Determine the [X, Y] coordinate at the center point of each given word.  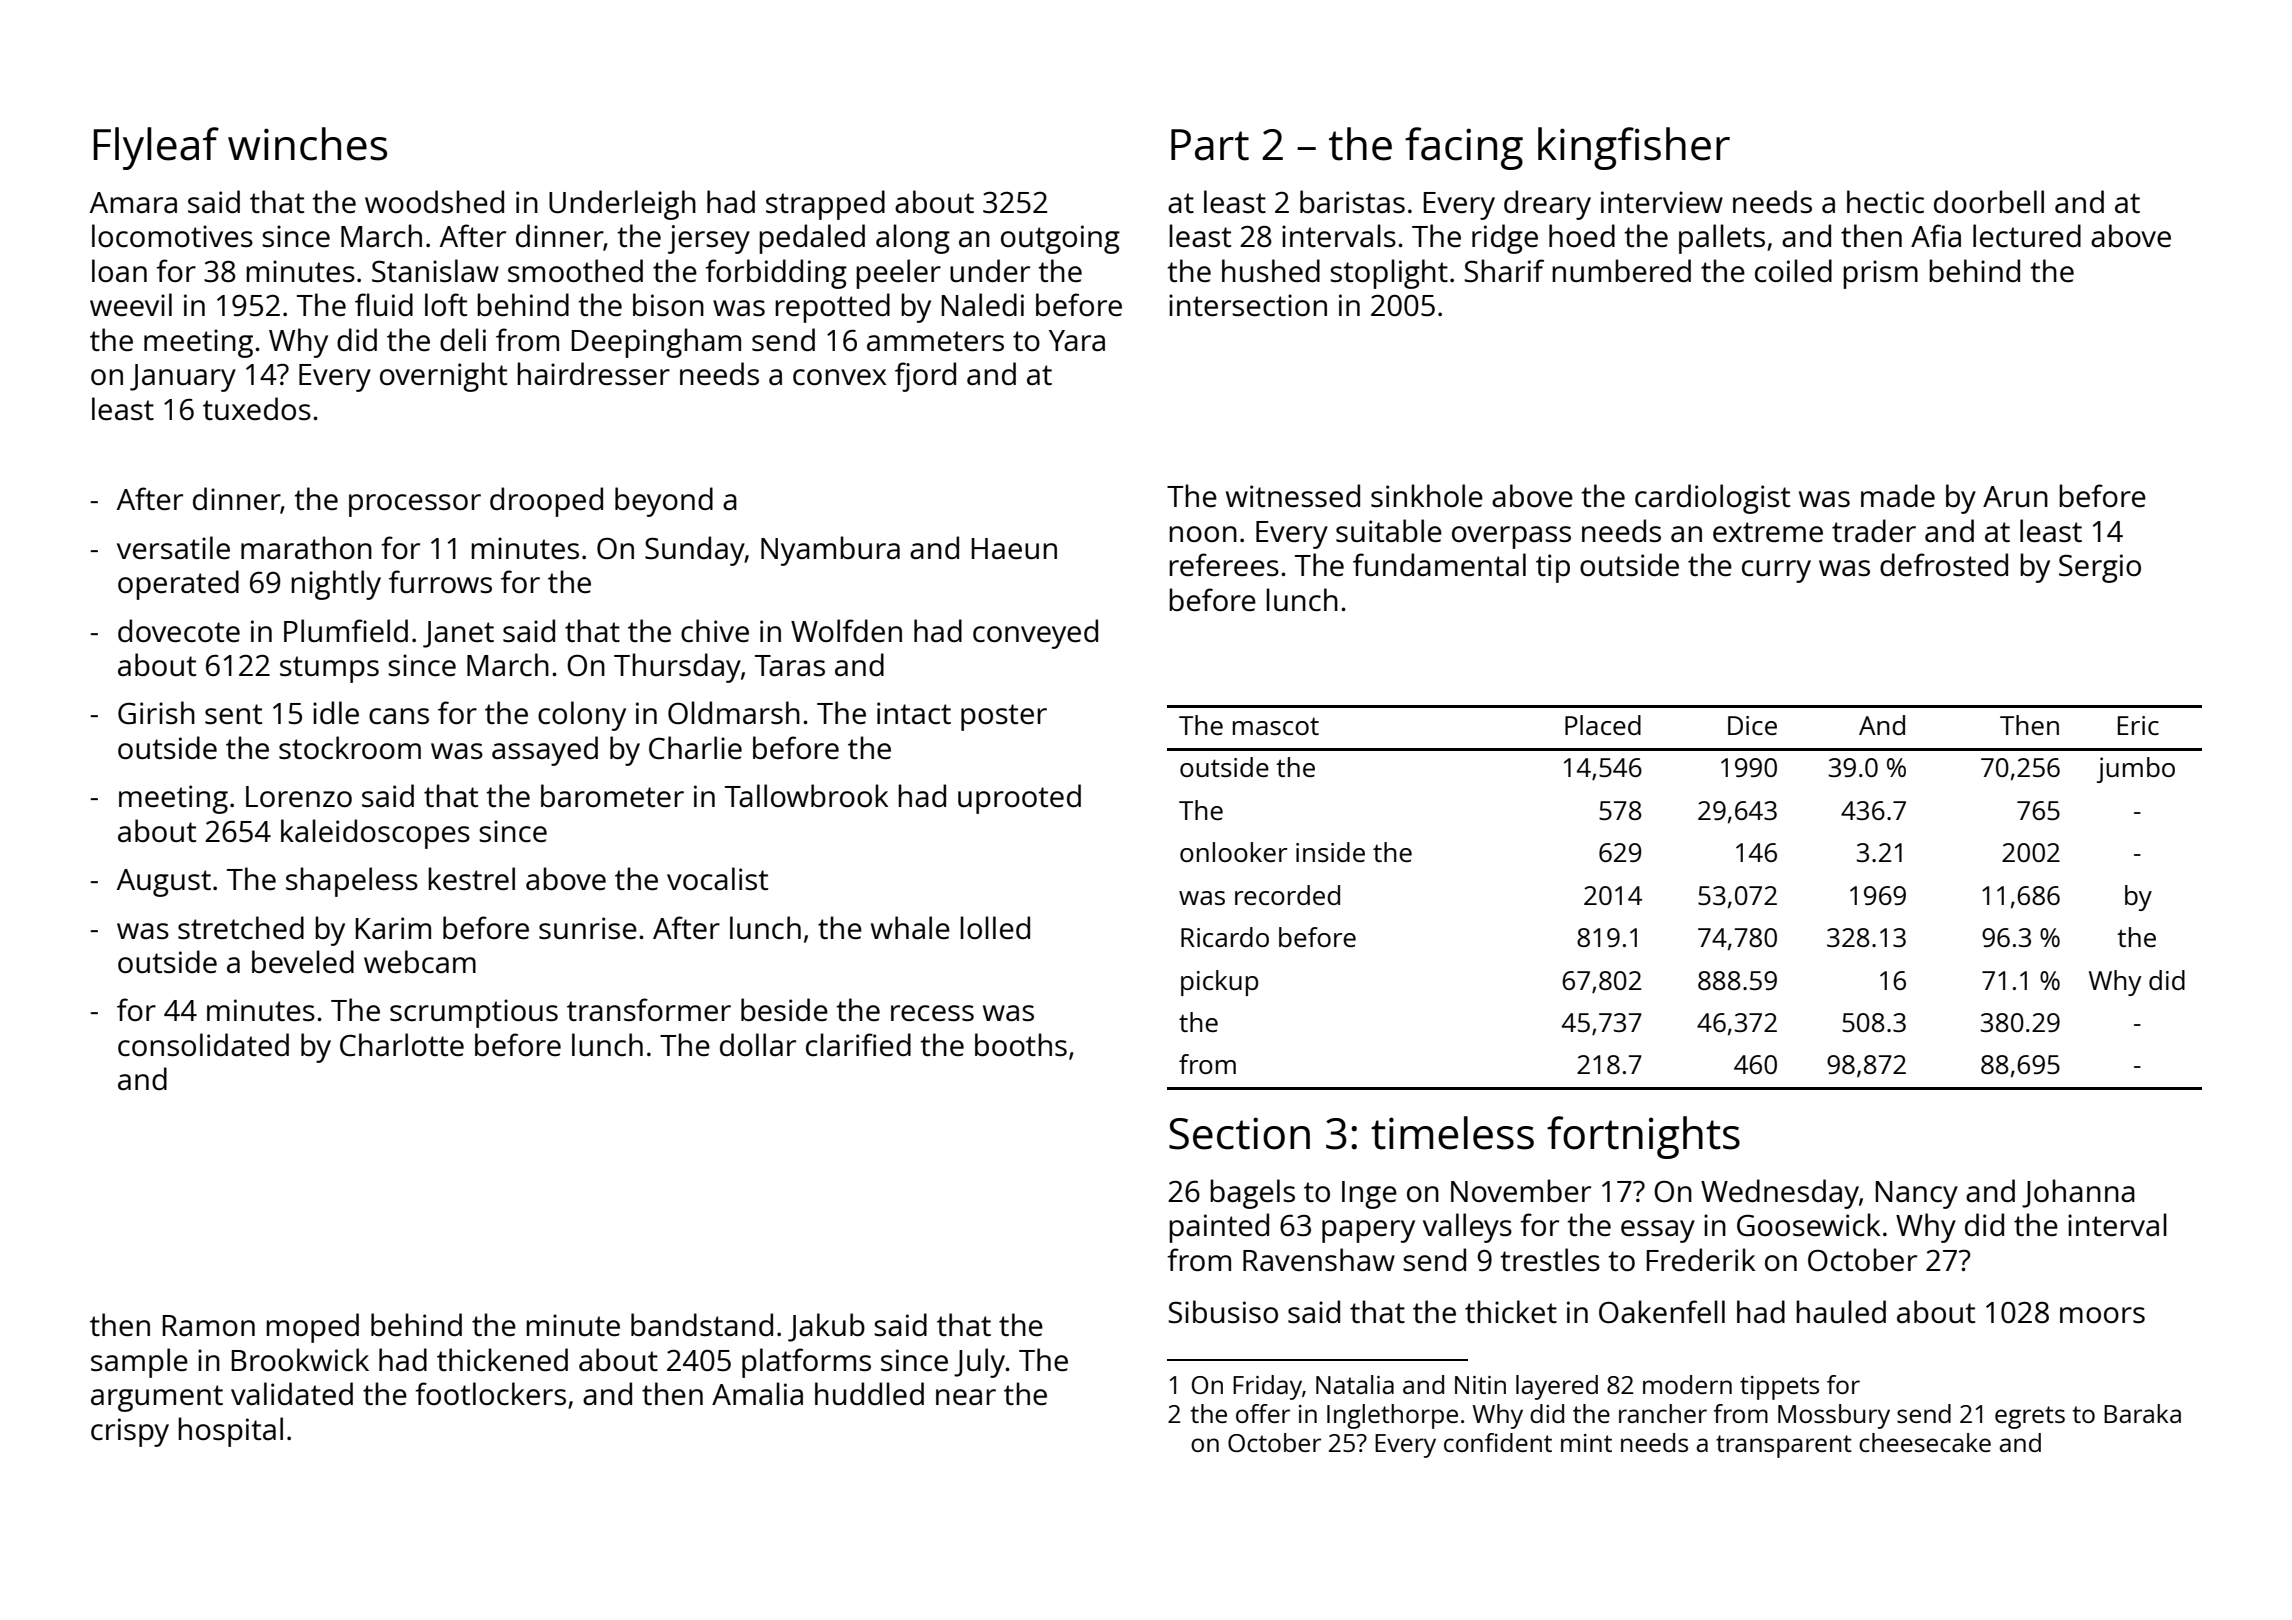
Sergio [2100, 568]
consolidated [203, 1045]
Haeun [1014, 549]
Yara [1077, 340]
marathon [306, 547]
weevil [131, 304]
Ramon [209, 1325]
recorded [1287, 895]
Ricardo [1225, 937]
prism [1880, 274]
